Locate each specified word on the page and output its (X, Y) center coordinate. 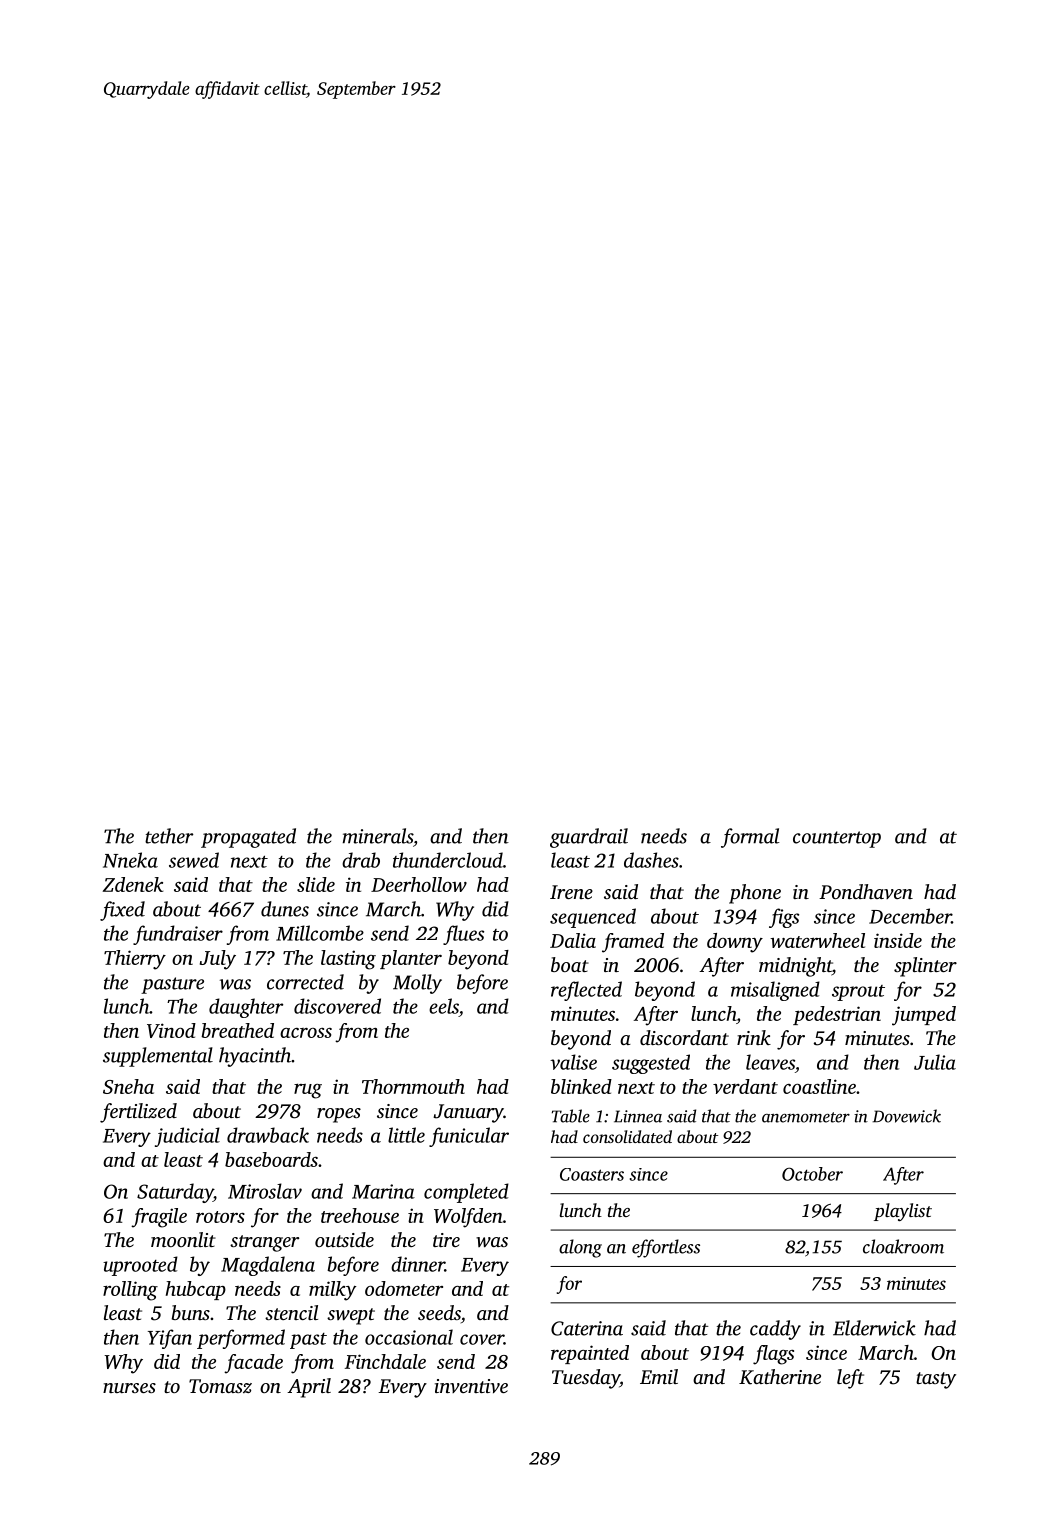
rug (308, 1091)
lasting (348, 960)
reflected (586, 991)
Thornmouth (413, 1086)
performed (241, 1339)
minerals (378, 836)
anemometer (806, 1117)
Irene (571, 892)
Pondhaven (866, 891)
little (406, 1135)
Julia (935, 1062)
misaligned (775, 991)
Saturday (175, 1193)
